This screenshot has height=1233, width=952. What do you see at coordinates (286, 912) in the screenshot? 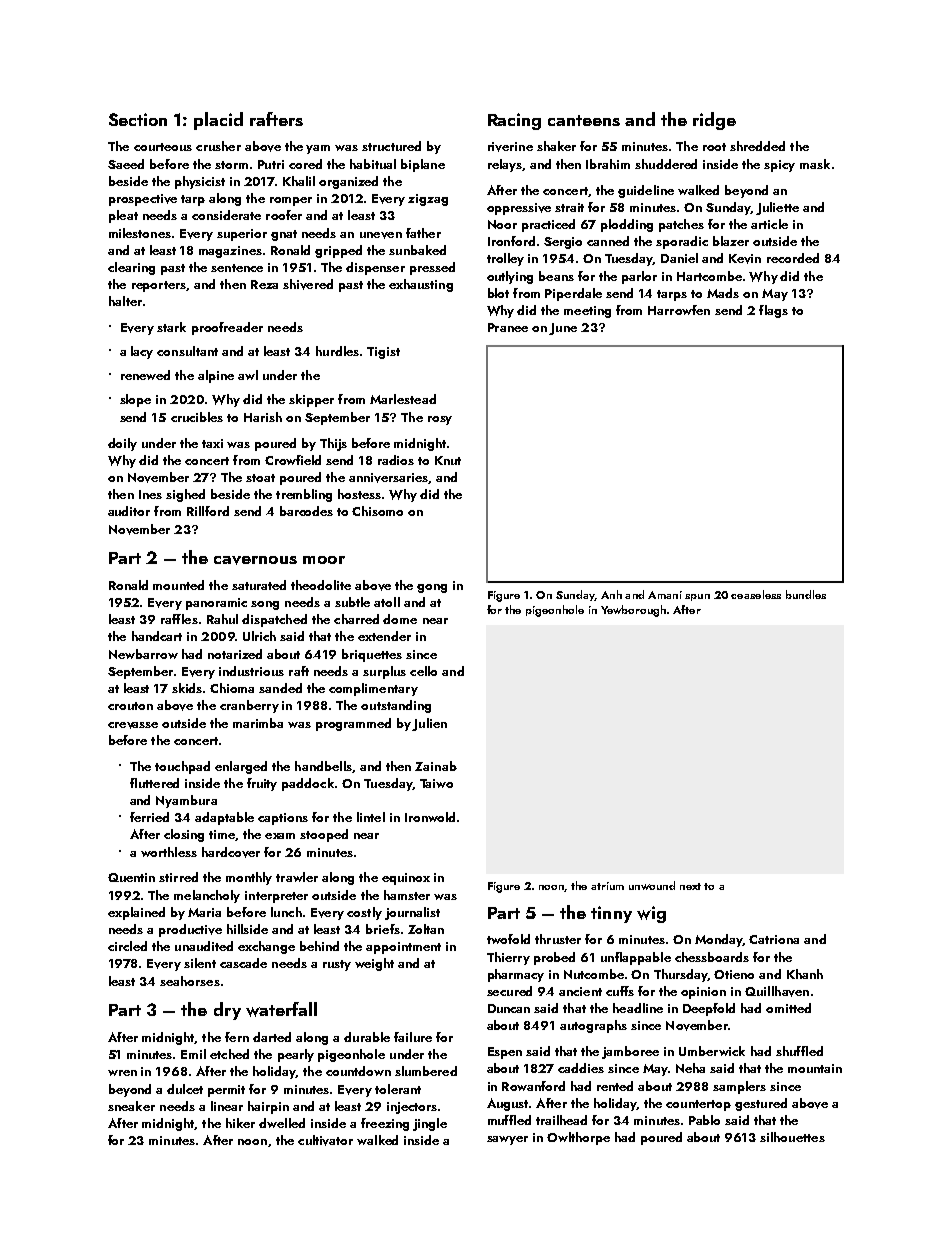
I see `lunch` at bounding box center [286, 912].
